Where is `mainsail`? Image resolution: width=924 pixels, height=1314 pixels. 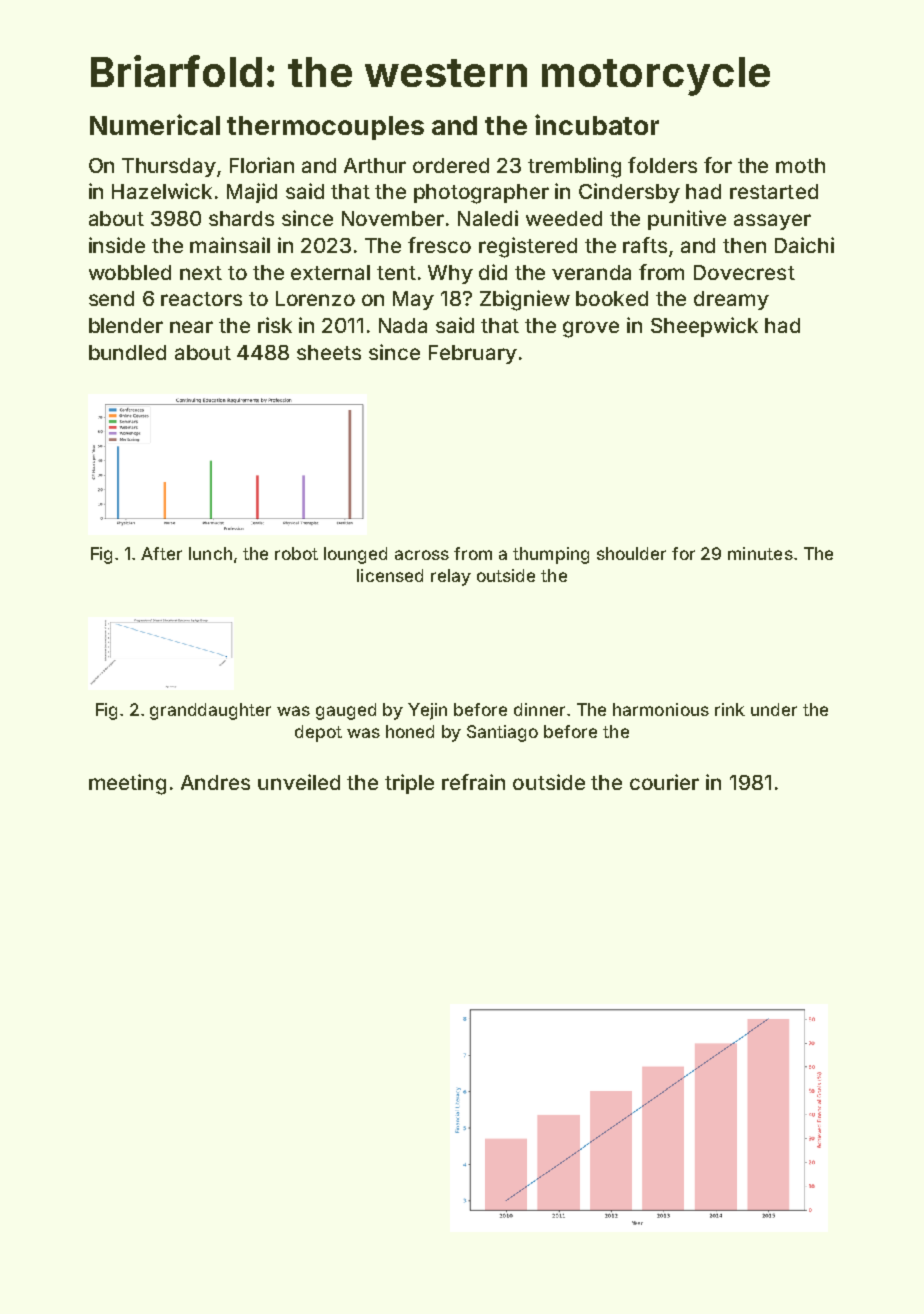
mainsail is located at coordinates (230, 245).
